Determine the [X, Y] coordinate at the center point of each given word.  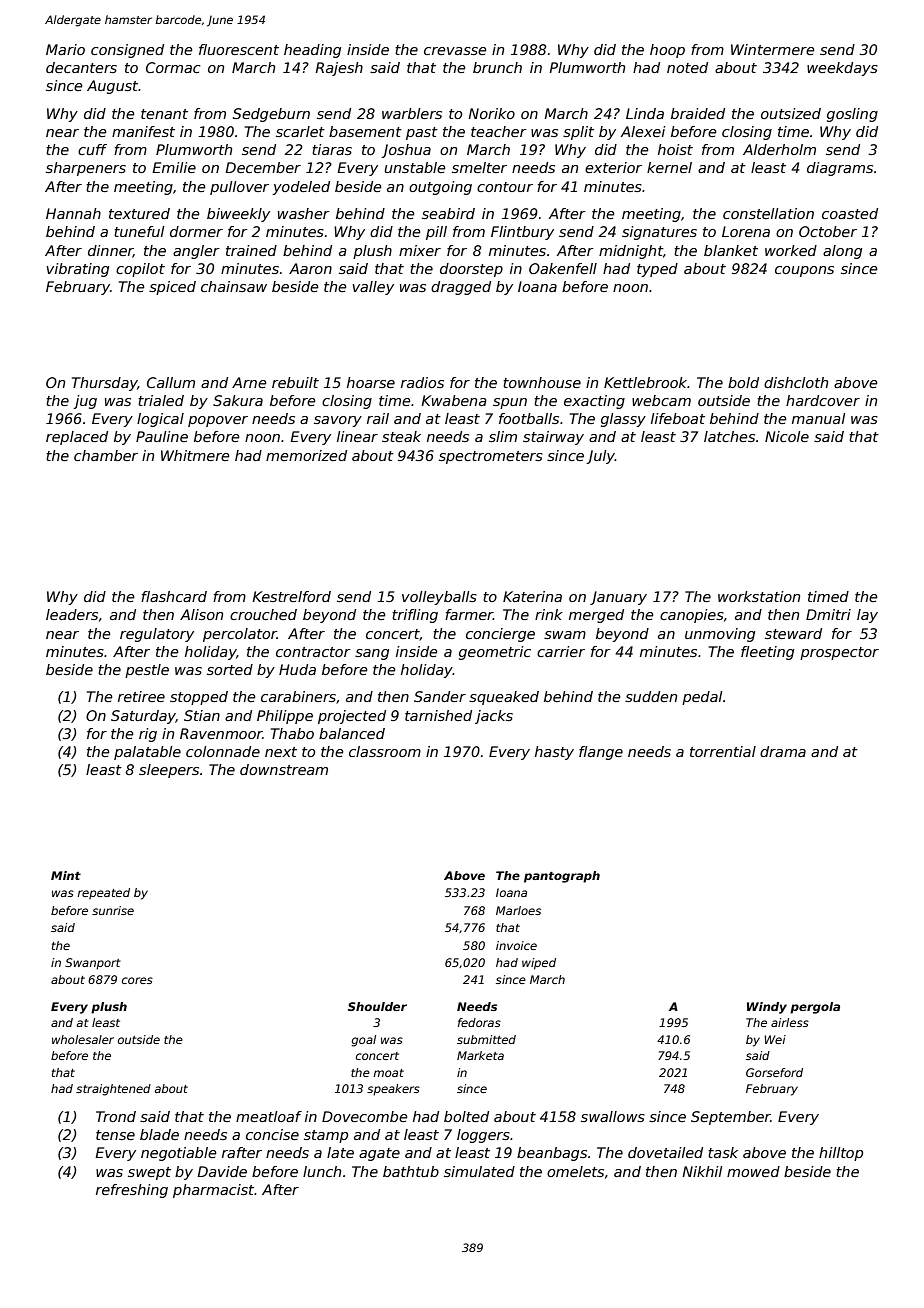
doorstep [471, 270]
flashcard [174, 596]
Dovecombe [364, 1116]
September [731, 1118]
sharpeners [86, 169]
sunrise [113, 910]
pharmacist [213, 1191]
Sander [440, 696]
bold [743, 382]
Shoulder [377, 1006]
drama [783, 751]
